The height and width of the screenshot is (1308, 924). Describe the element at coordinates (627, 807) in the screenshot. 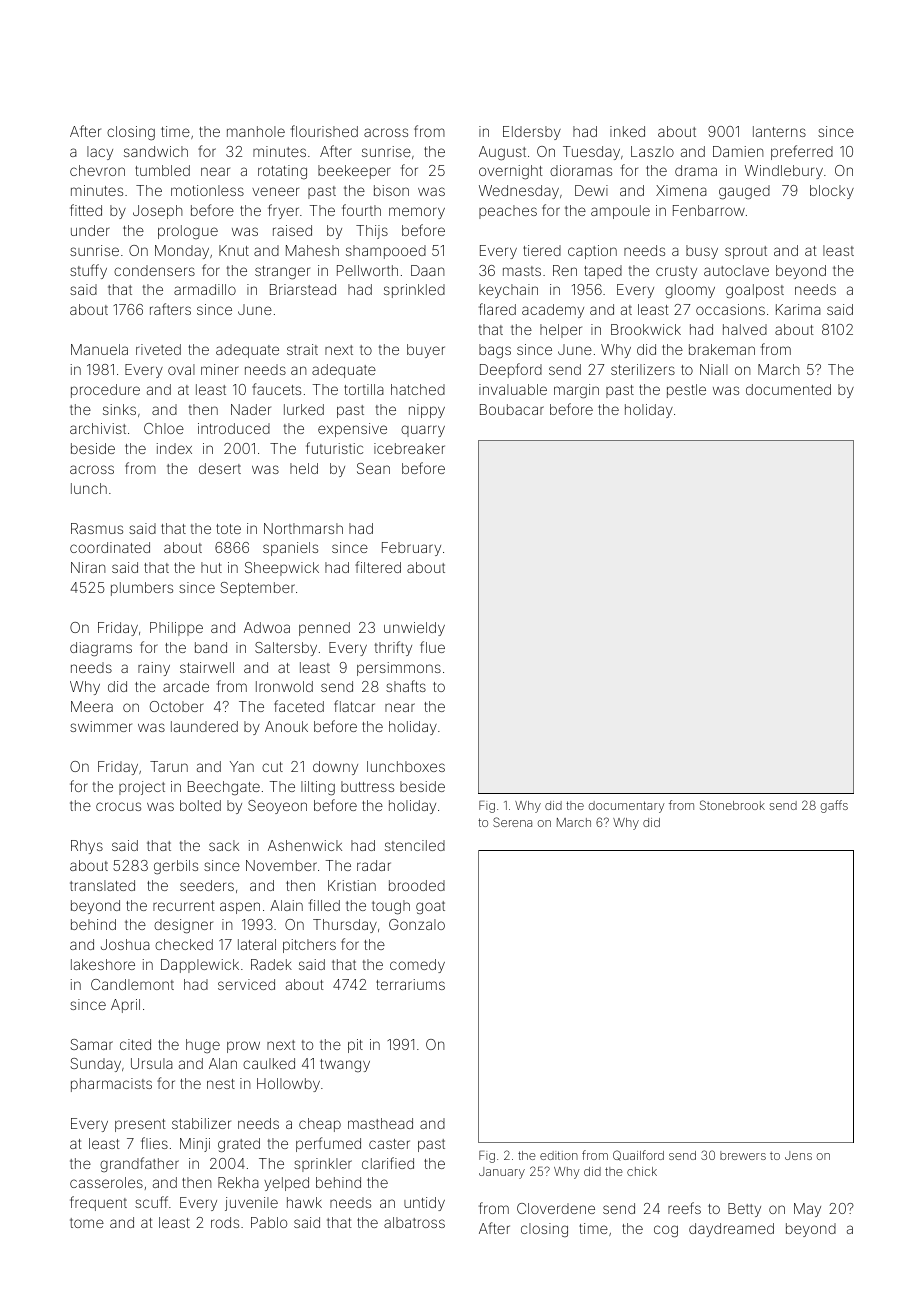

I see `documentary` at that location.
